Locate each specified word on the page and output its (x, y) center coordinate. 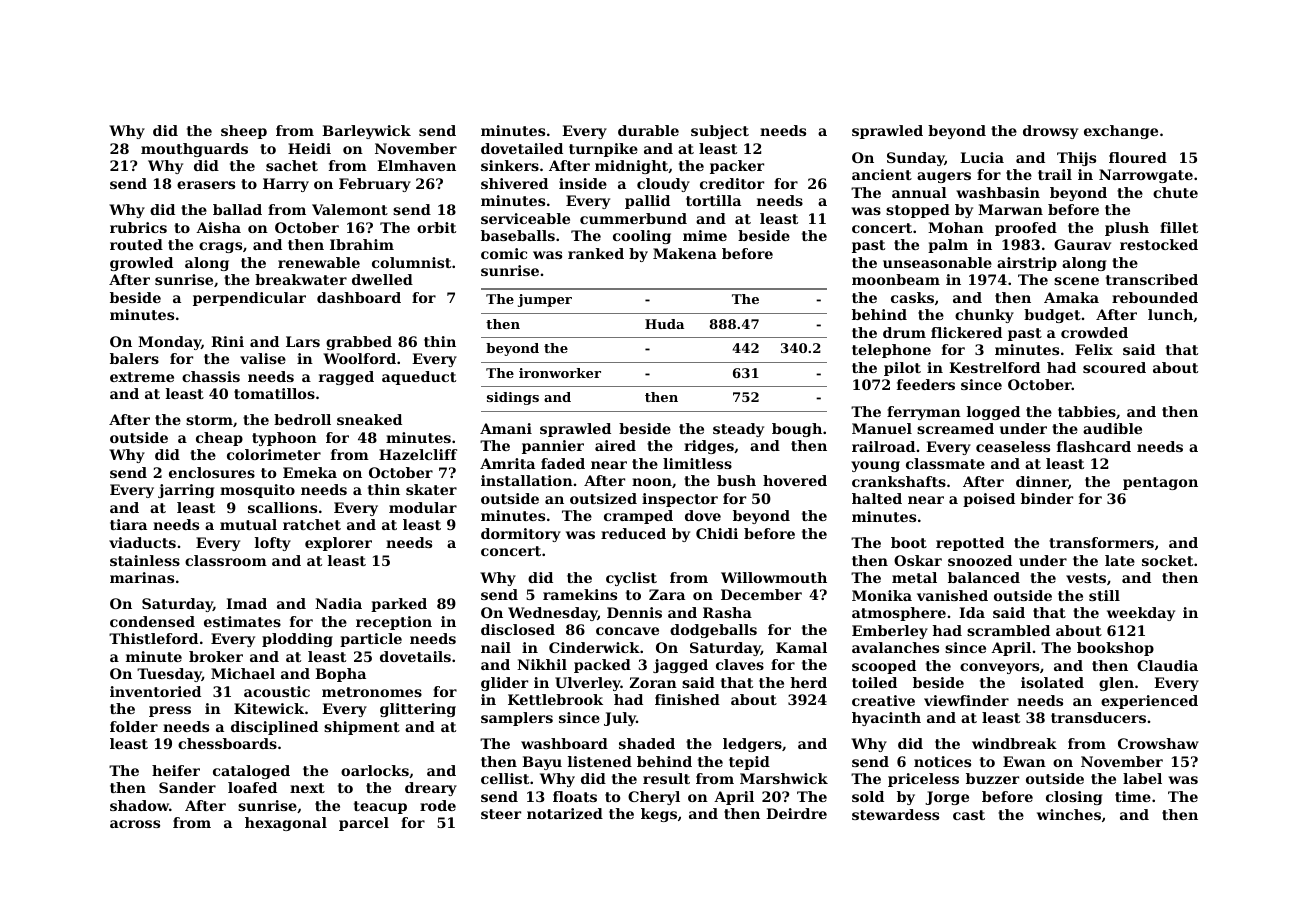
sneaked (369, 419)
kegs (659, 815)
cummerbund (633, 218)
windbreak (1014, 743)
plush (1127, 229)
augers (944, 177)
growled (141, 264)
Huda (664, 324)
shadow (139, 805)
